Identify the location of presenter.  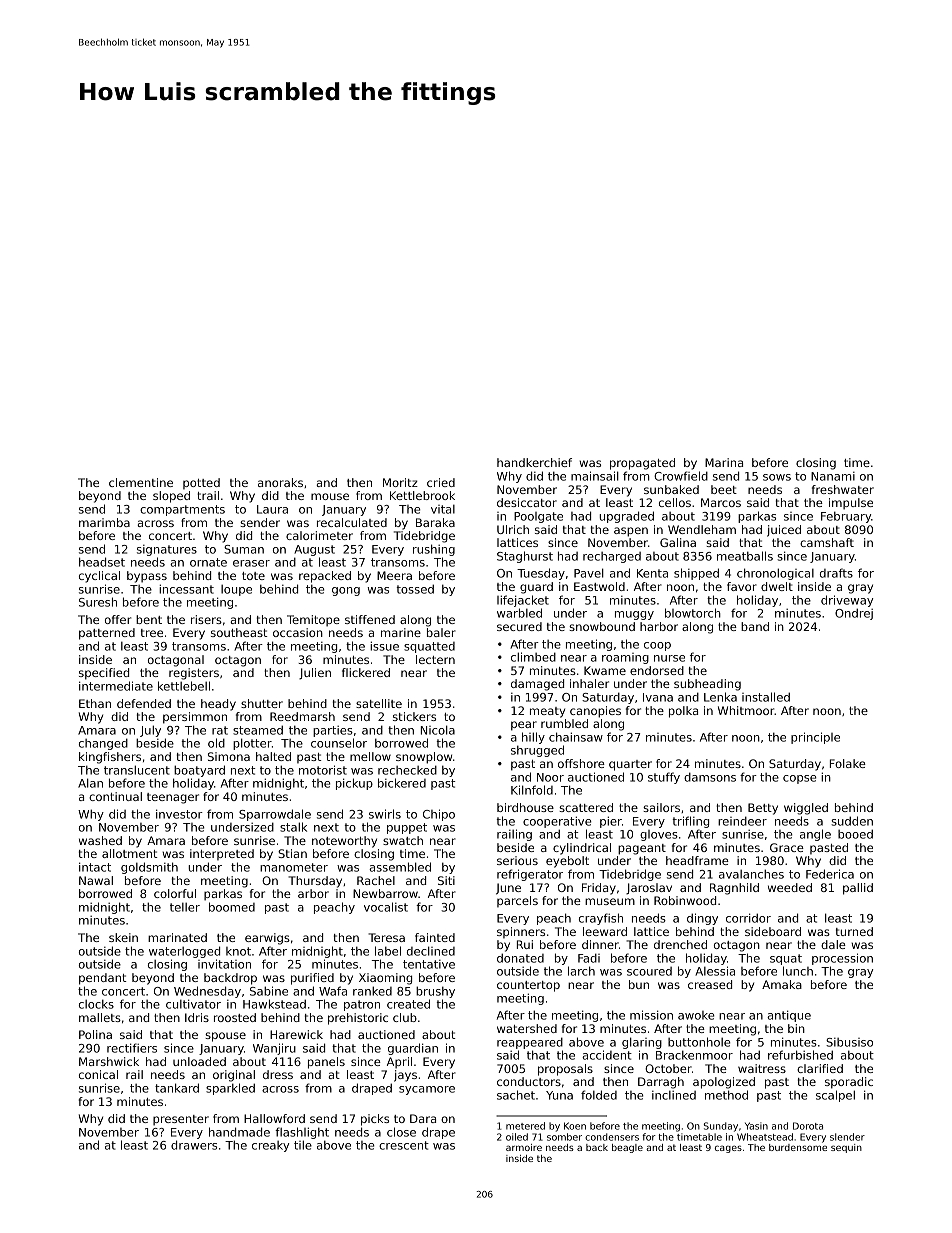
(181, 1120).
